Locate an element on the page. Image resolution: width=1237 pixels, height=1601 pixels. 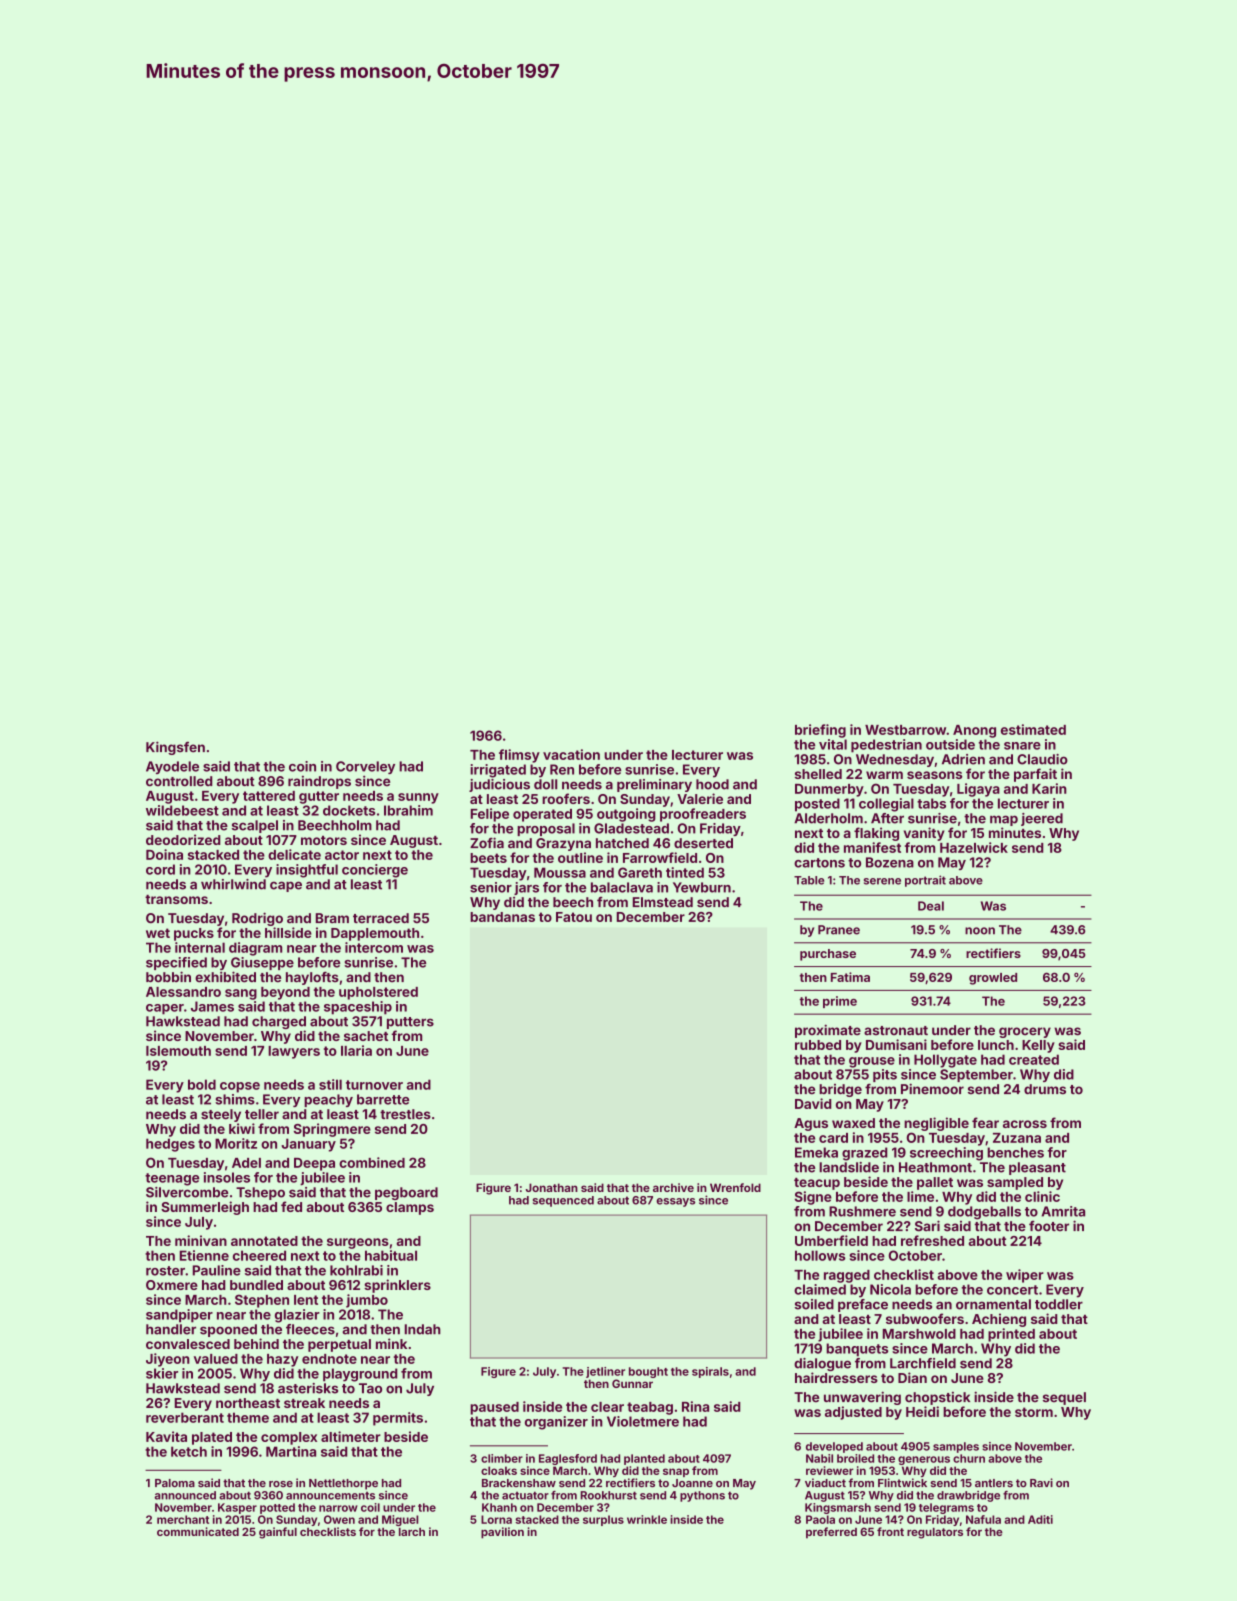
Adrien is located at coordinates (963, 759).
